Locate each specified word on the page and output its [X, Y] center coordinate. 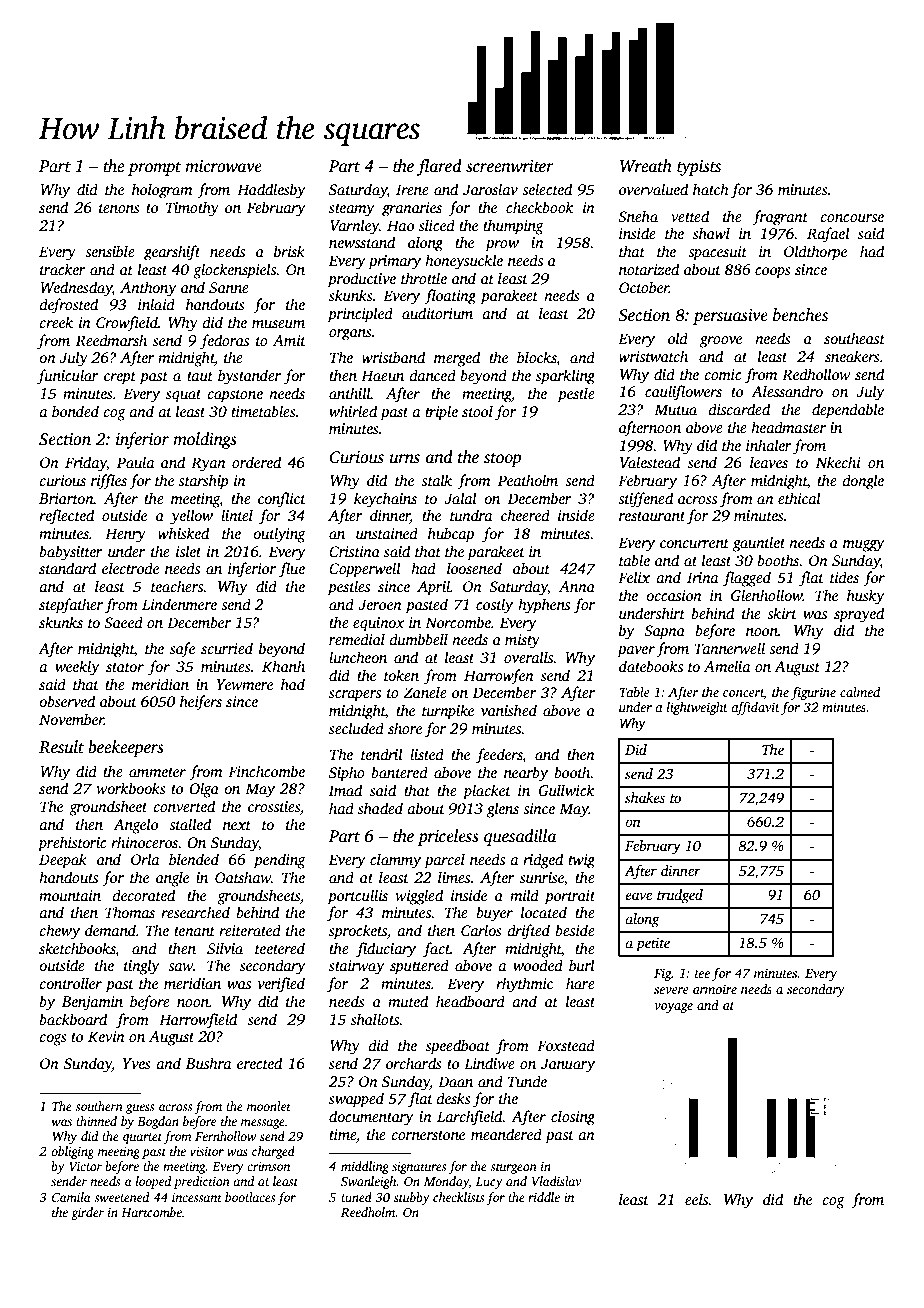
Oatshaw [243, 877]
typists [699, 168]
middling [365, 1167]
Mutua [675, 409]
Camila [71, 1197]
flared [439, 167]
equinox [379, 624]
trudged [680, 896]
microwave [223, 166]
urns [405, 459]
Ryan [208, 464]
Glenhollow [767, 595]
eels [697, 1199]
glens [503, 810]
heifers [201, 703]
